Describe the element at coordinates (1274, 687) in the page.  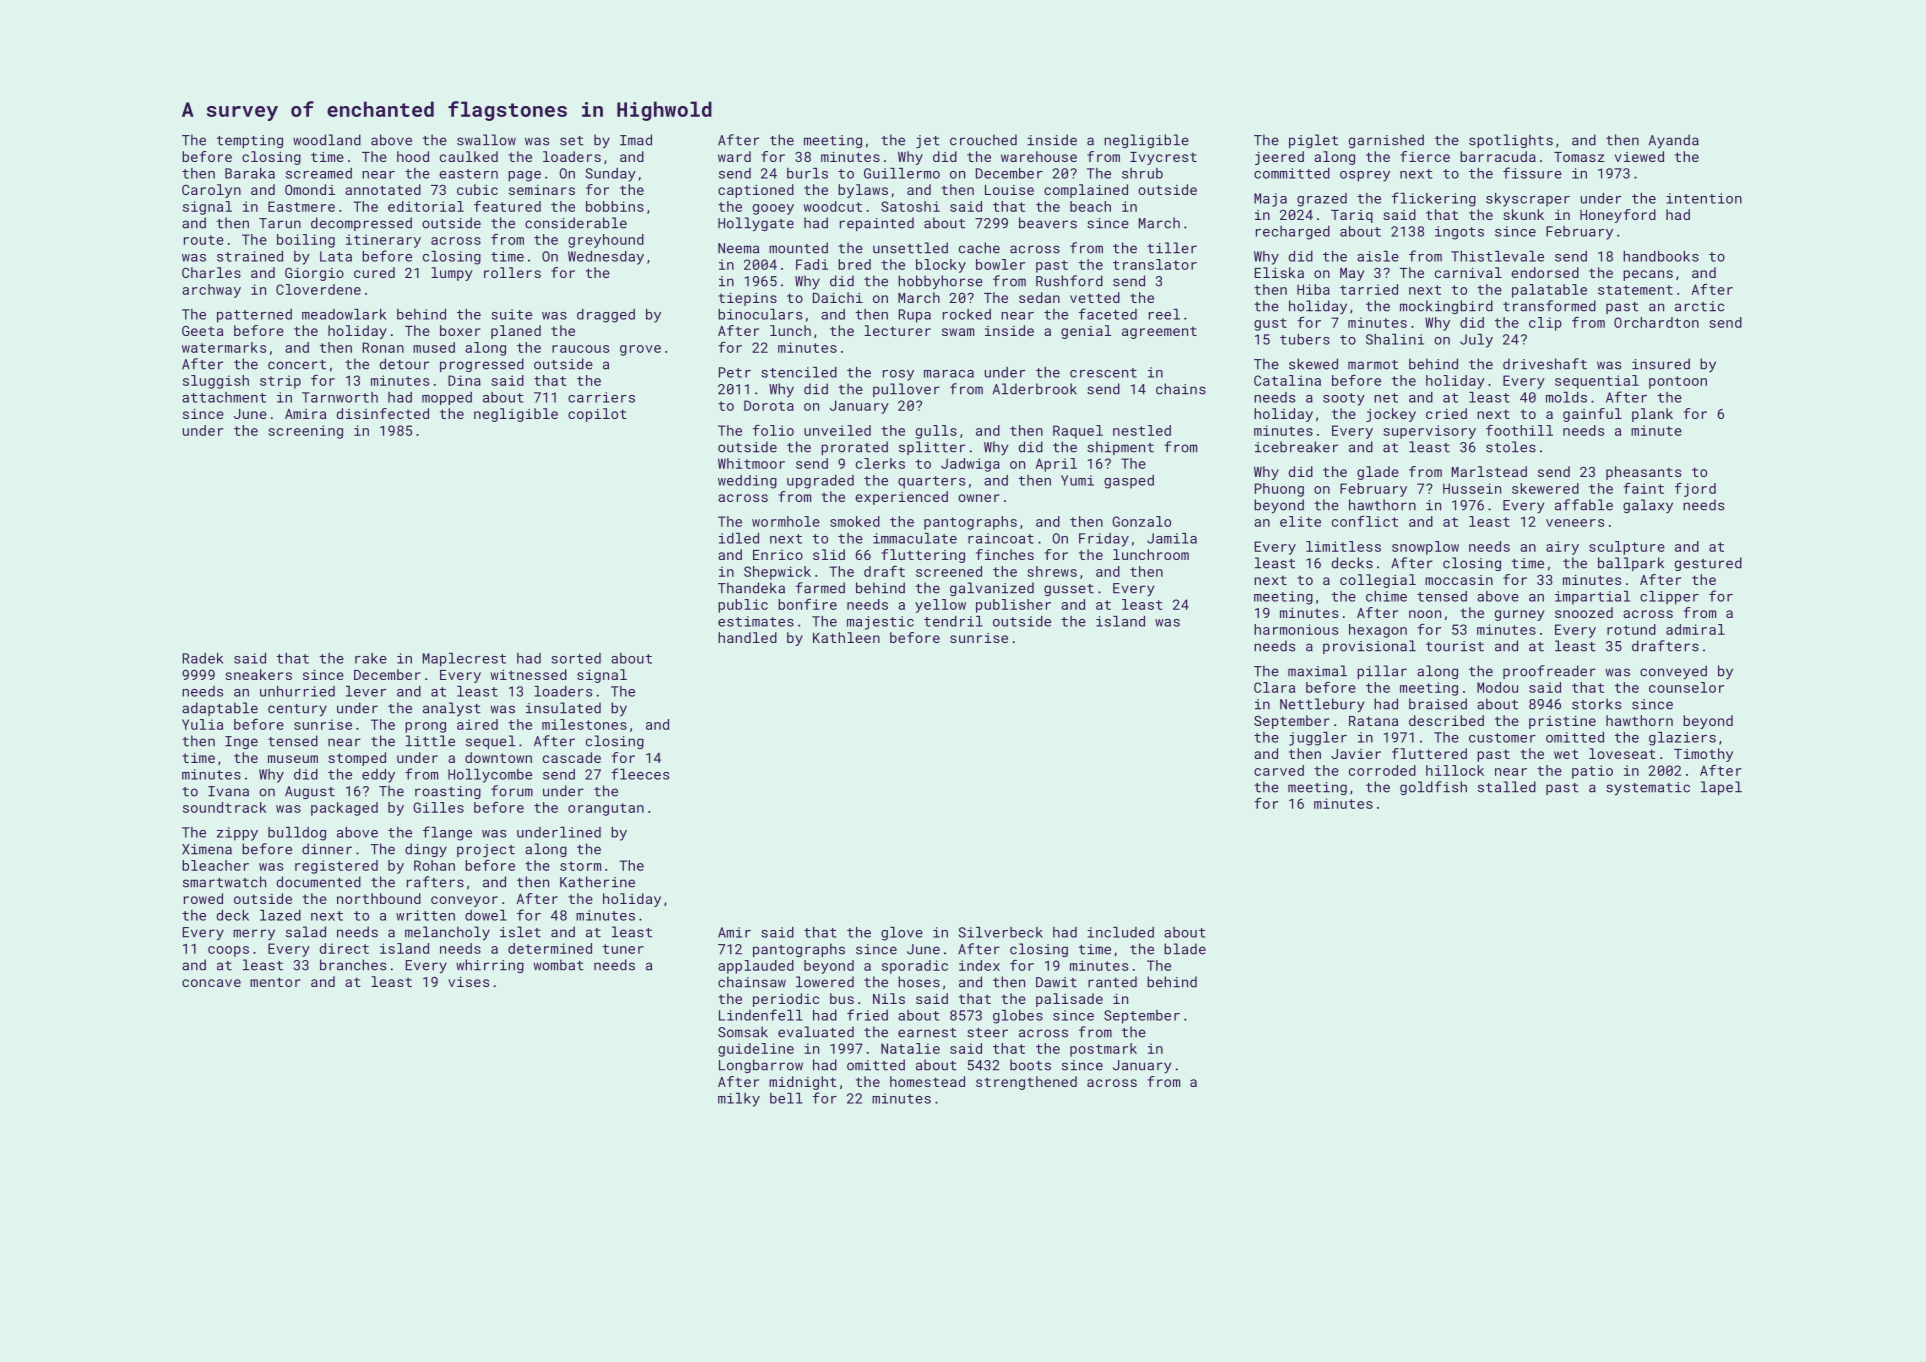
I see `Clara` at that location.
